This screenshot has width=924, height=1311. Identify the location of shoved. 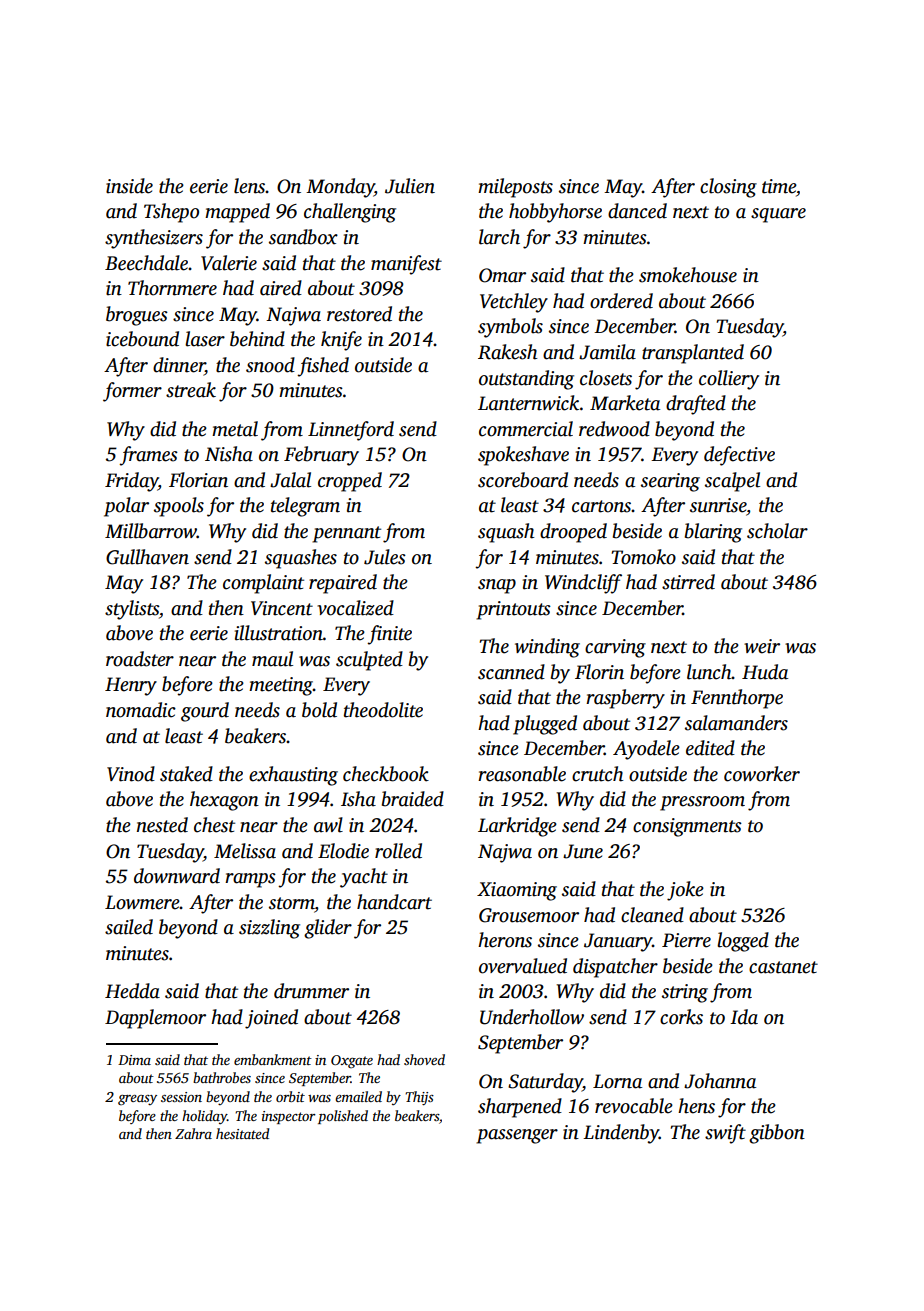
(424, 1059).
